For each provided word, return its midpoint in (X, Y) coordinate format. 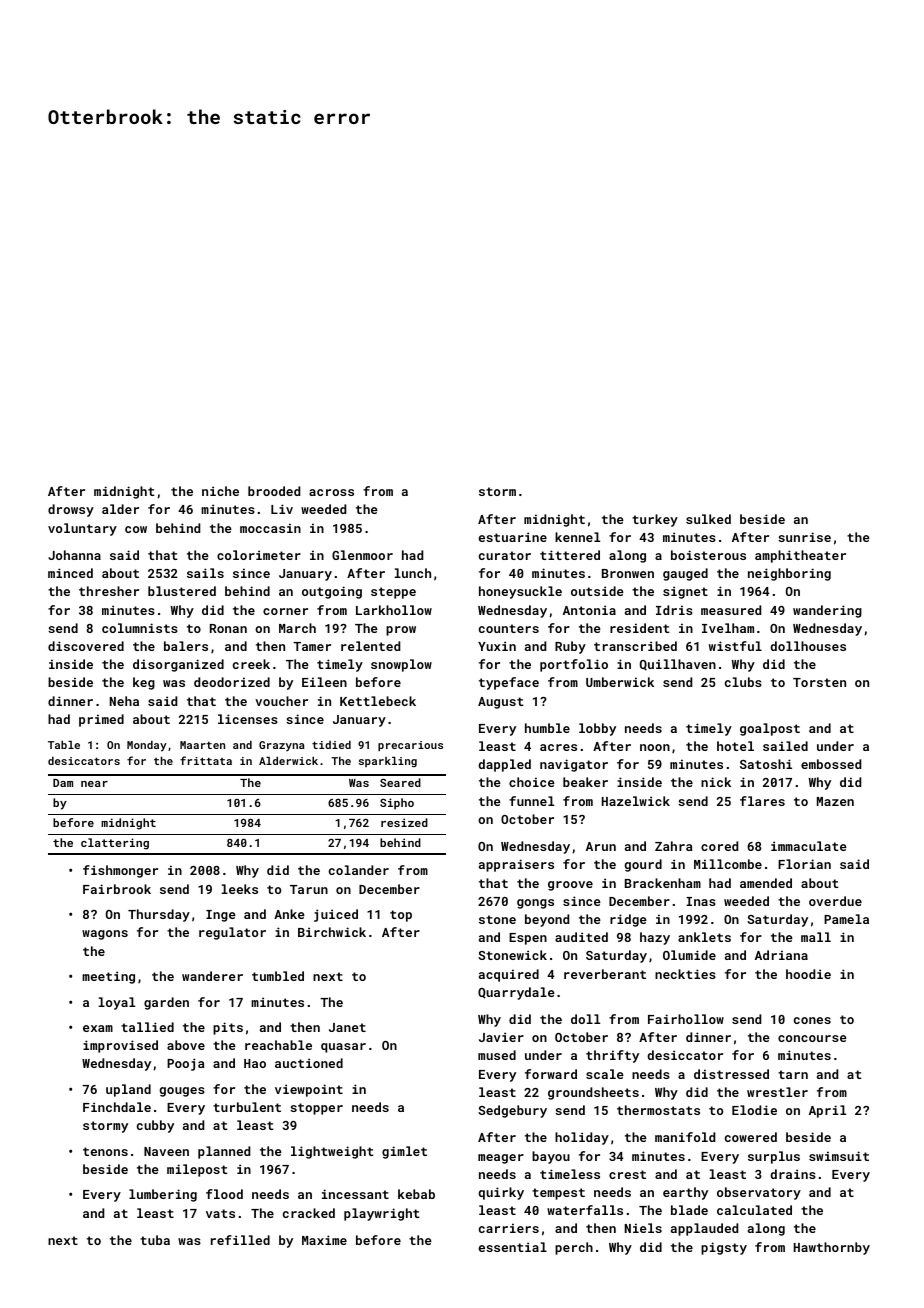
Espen (528, 939)
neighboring (789, 574)
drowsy (71, 510)
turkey (655, 520)
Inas (701, 901)
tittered (570, 555)
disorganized (178, 665)
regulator (232, 933)
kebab (416, 1194)
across (331, 492)
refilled (240, 1240)
